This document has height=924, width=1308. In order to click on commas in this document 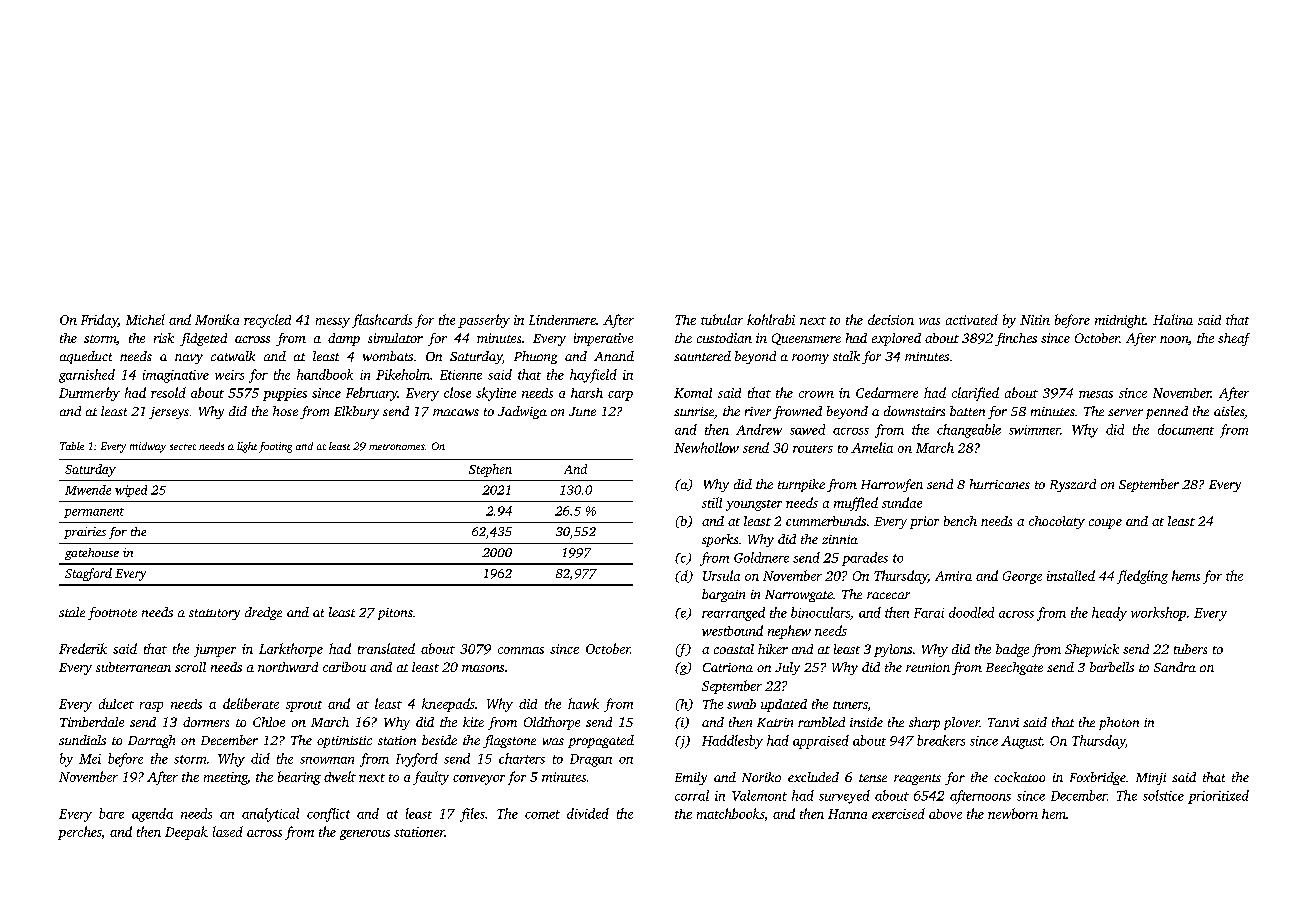, I will do `click(521, 650)`.
